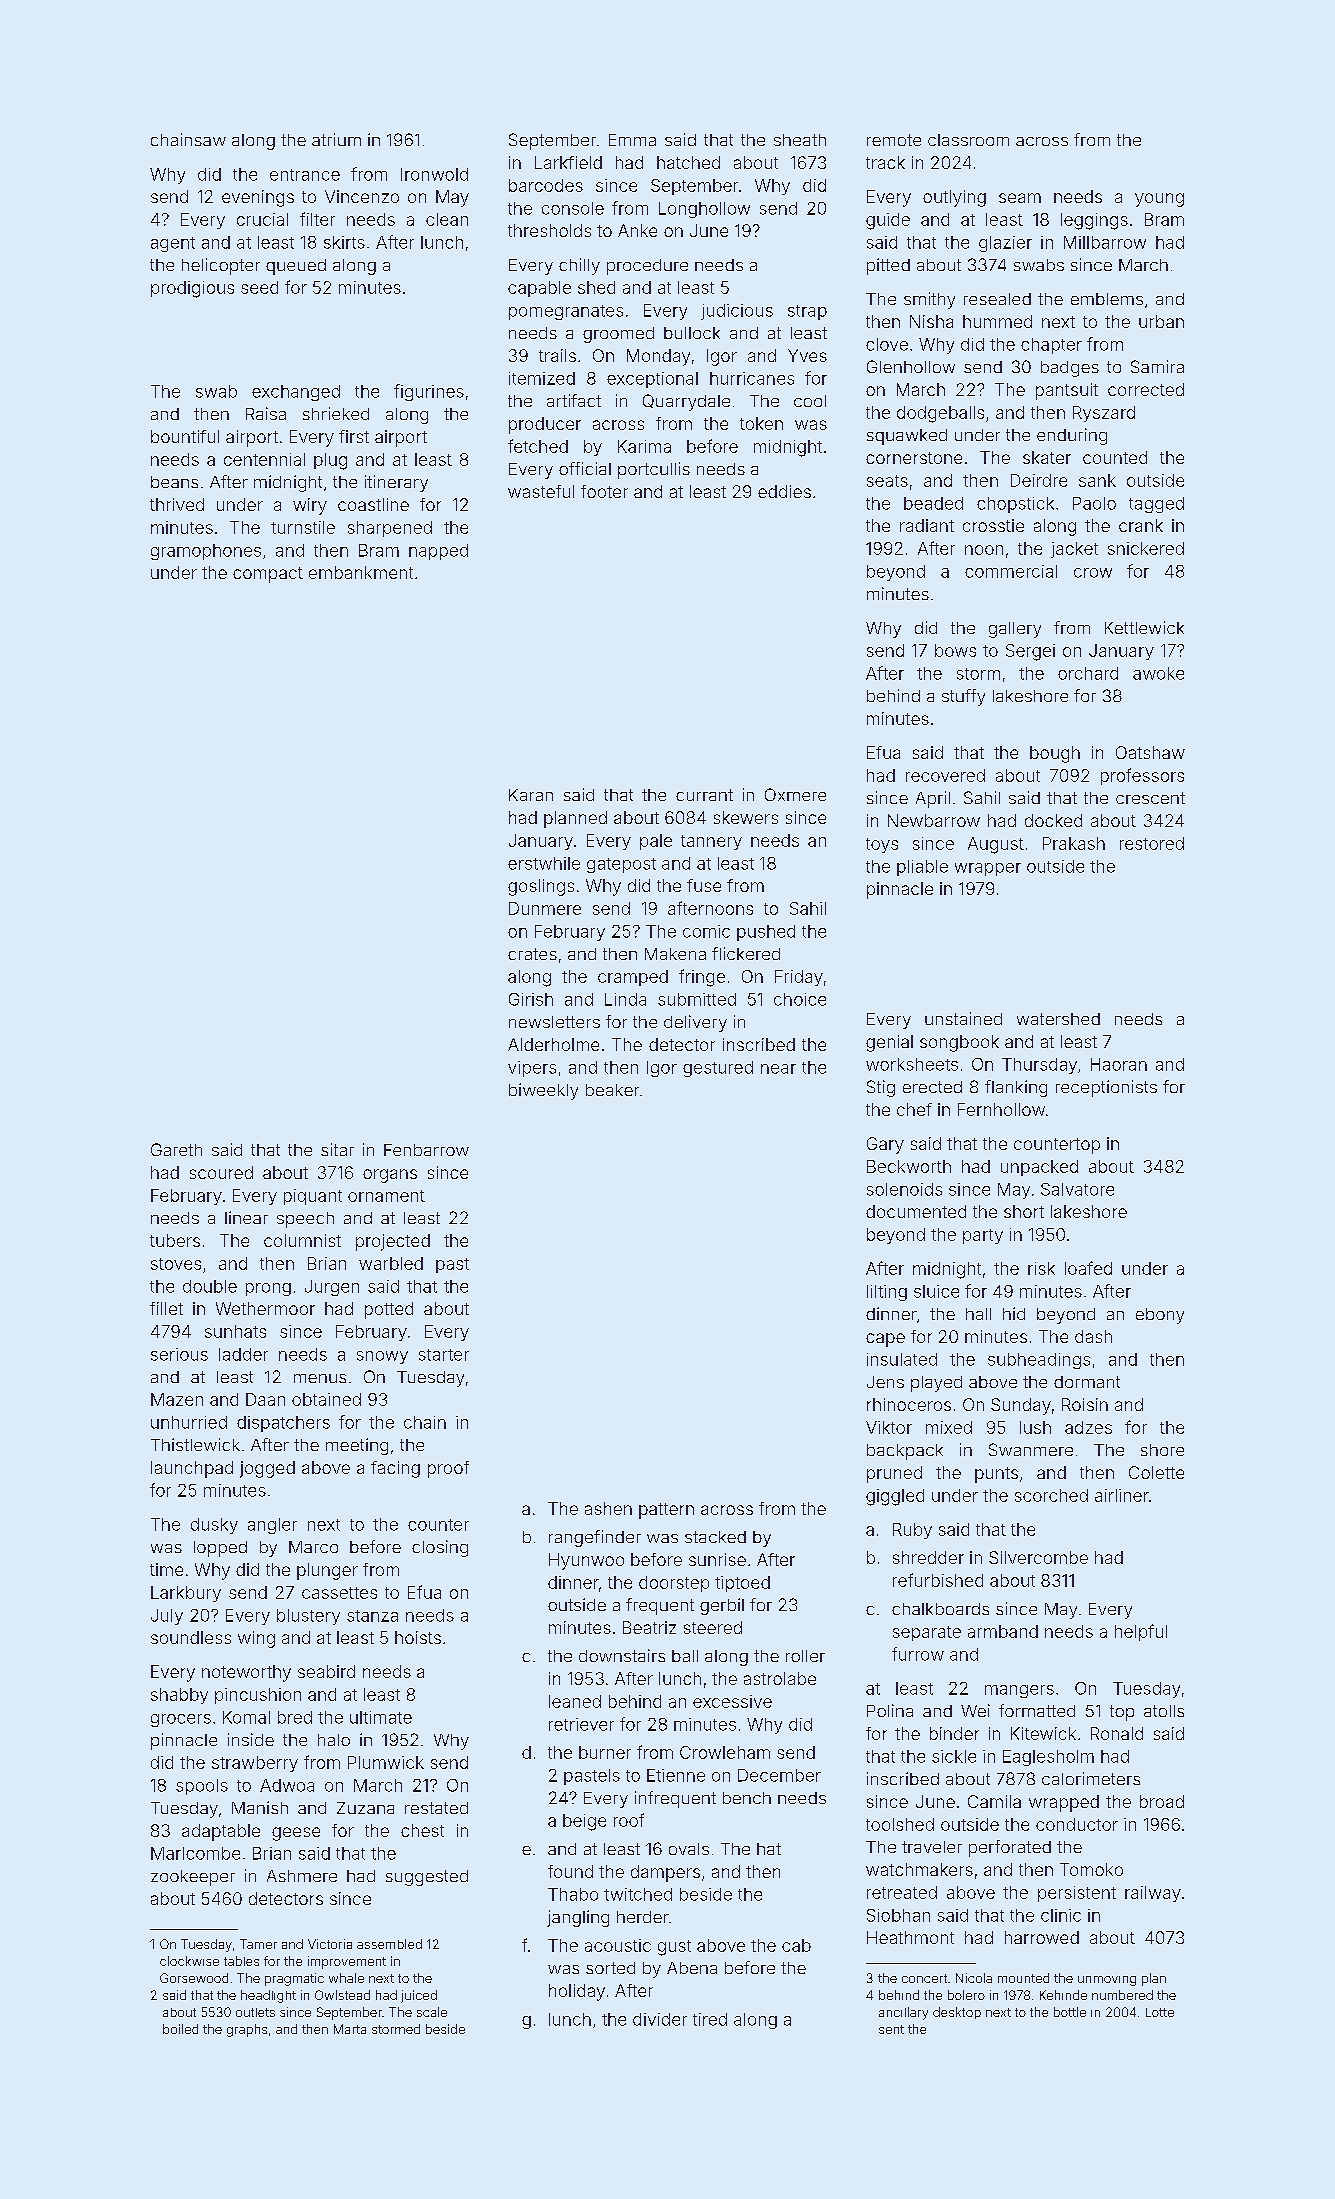 The image size is (1335, 2199). I want to click on atrium, so click(336, 139).
